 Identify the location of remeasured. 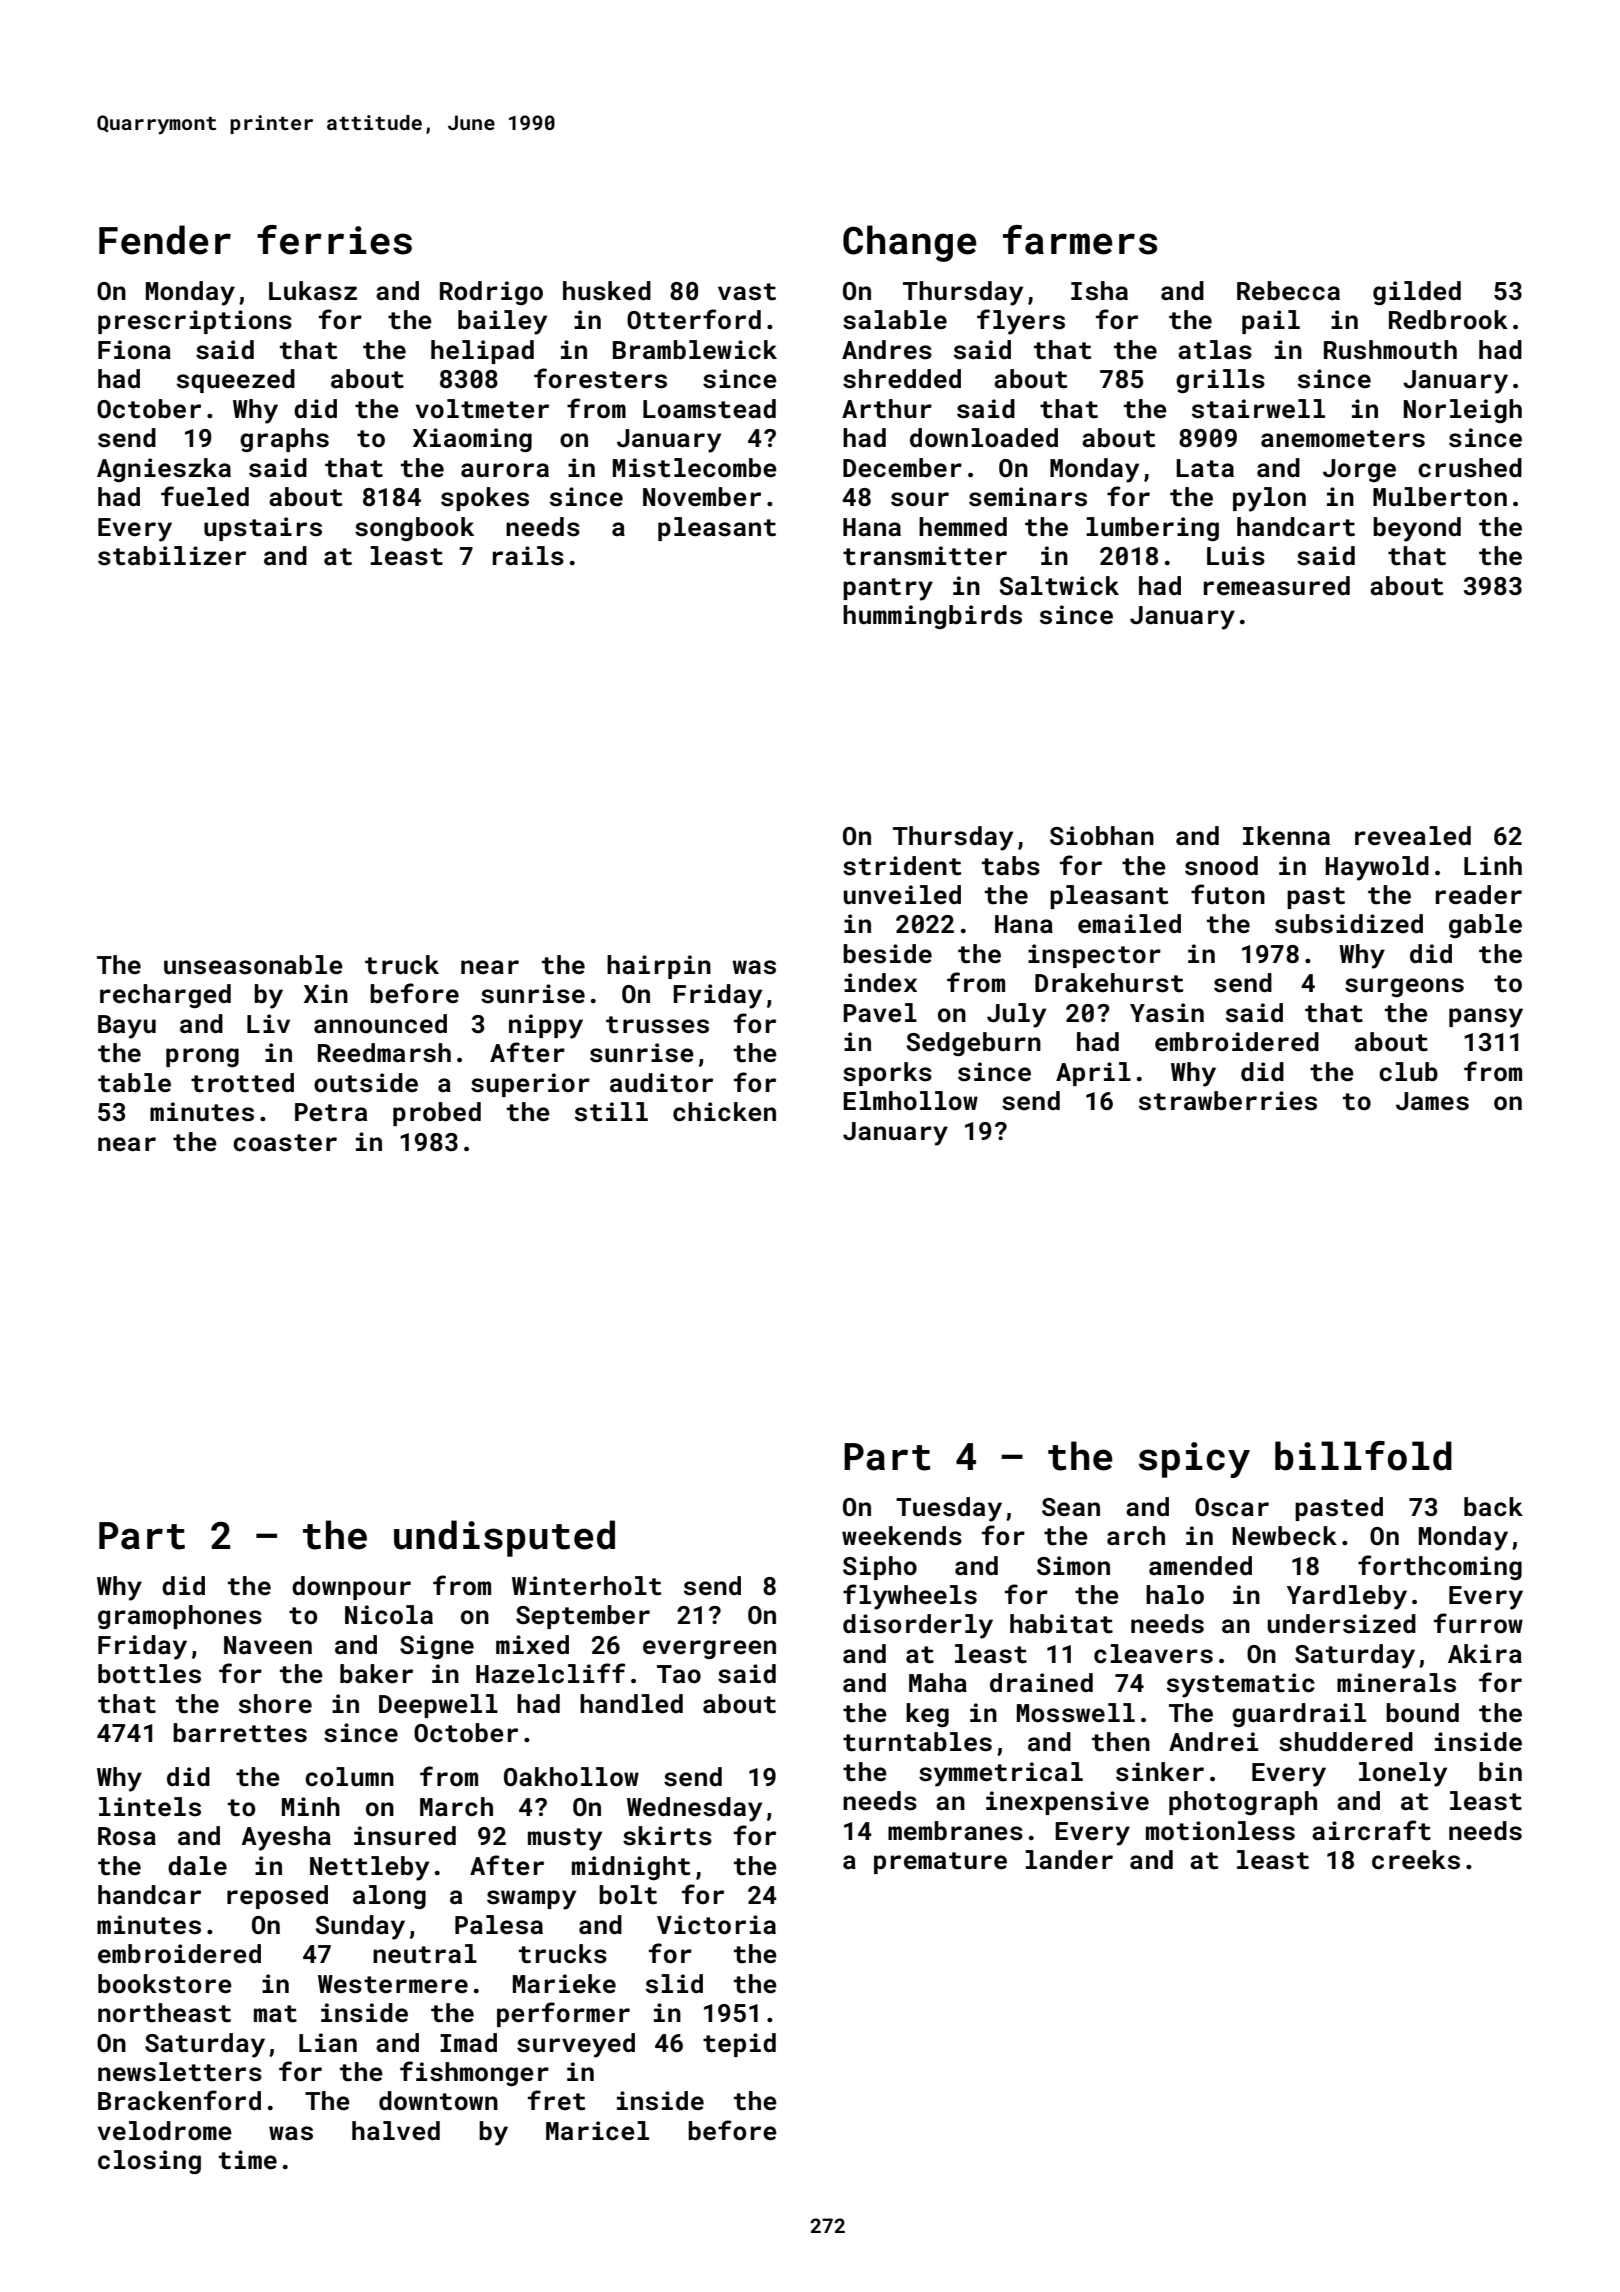
(1277, 586).
